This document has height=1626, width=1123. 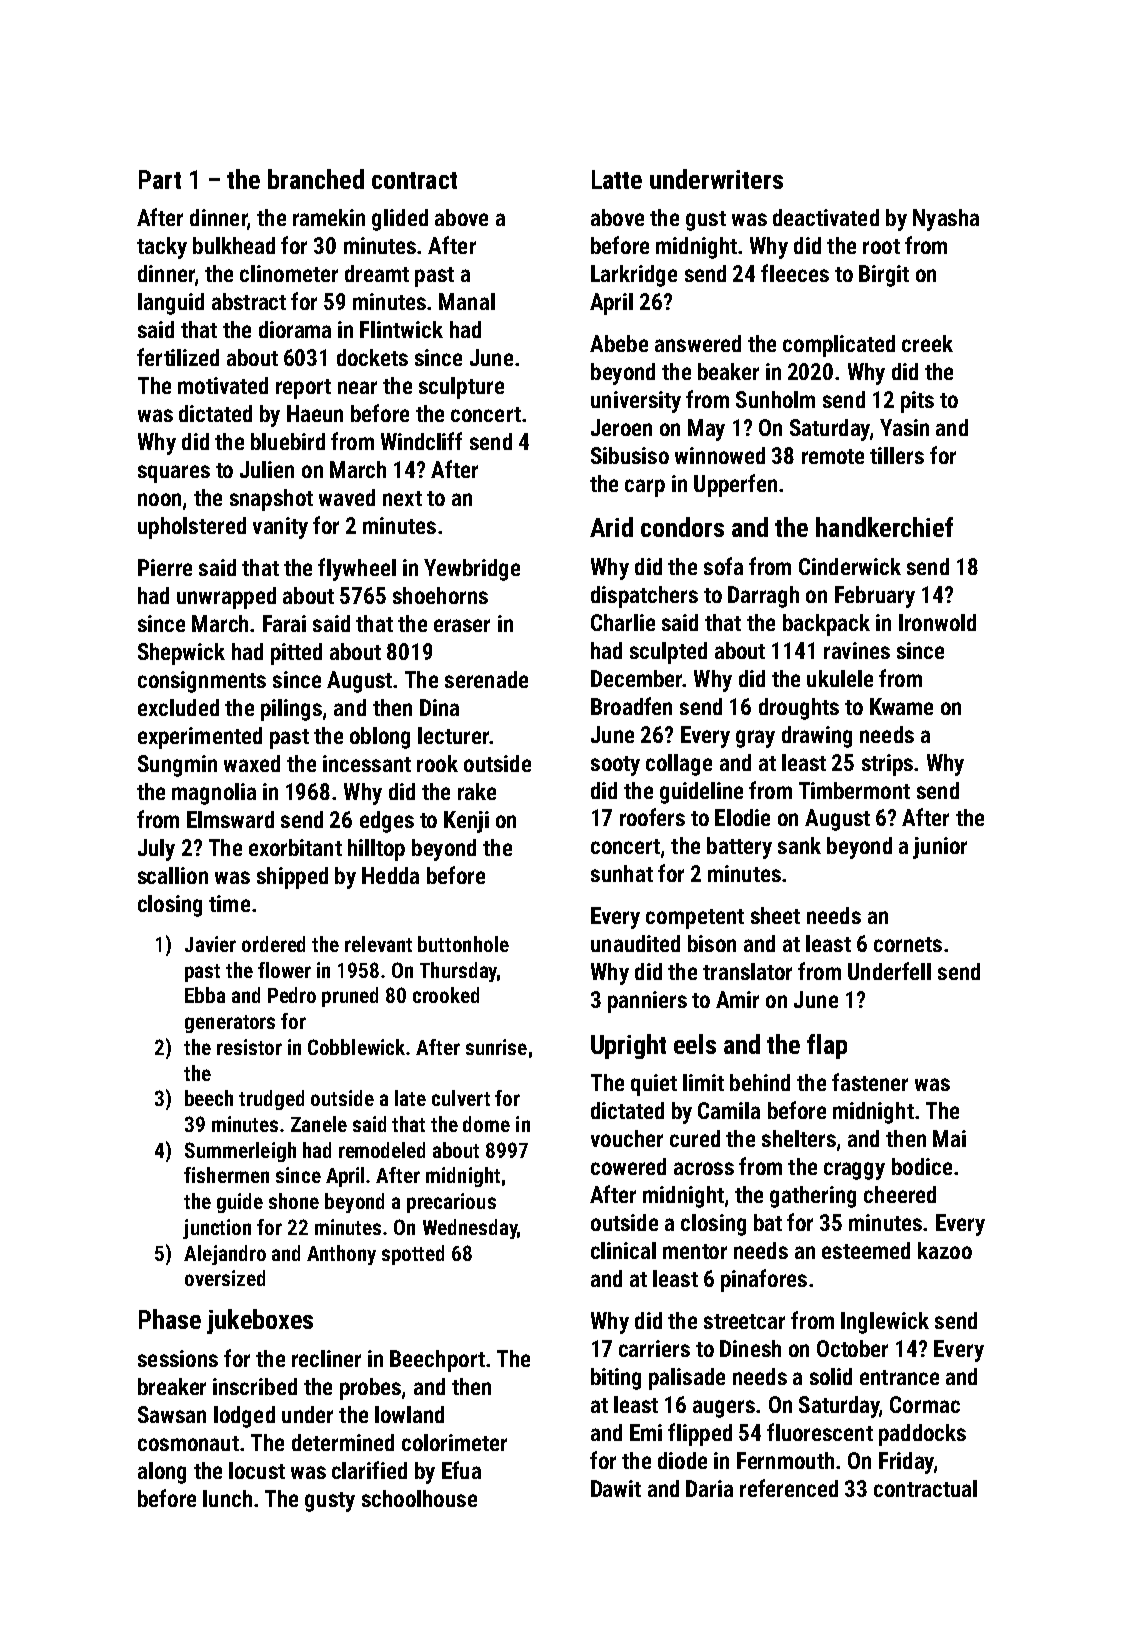 What do you see at coordinates (755, 739) in the document?
I see `gray` at bounding box center [755, 739].
